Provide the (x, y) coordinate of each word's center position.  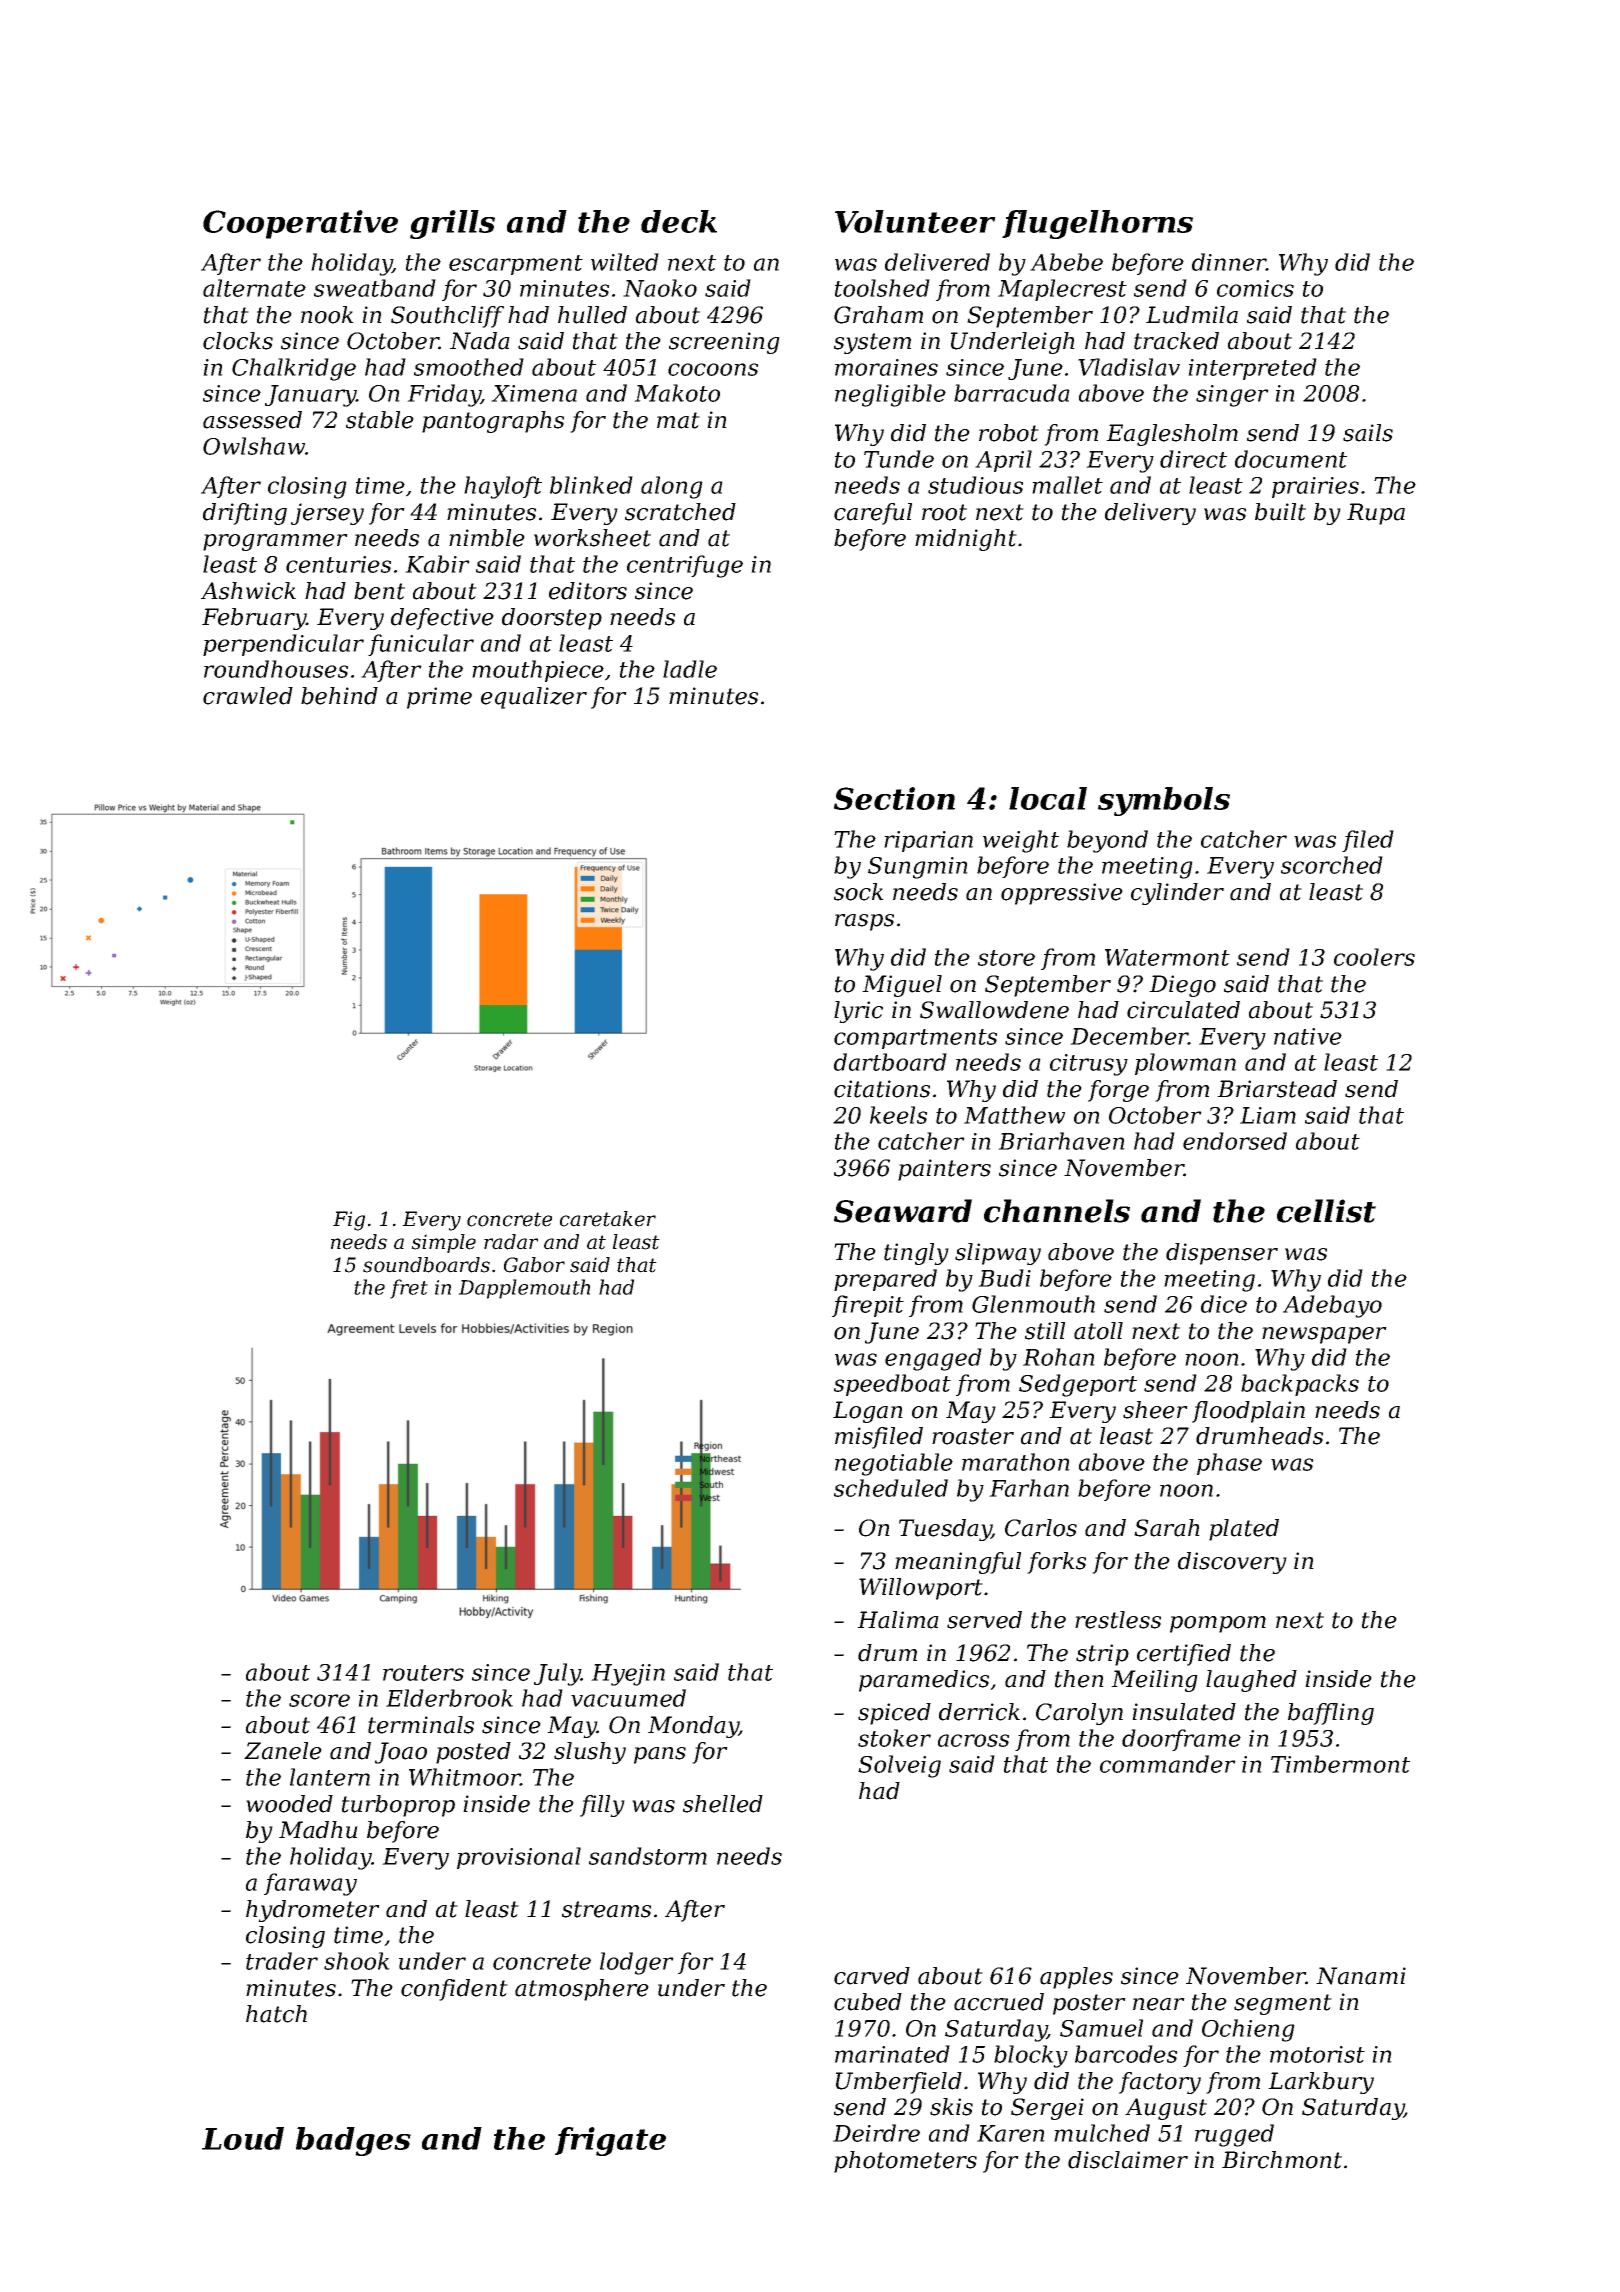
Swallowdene (994, 1010)
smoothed (469, 367)
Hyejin (628, 1675)
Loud (243, 2138)
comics (1255, 288)
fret (409, 1289)
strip (1102, 1655)
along (672, 487)
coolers (1374, 957)
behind (339, 696)
